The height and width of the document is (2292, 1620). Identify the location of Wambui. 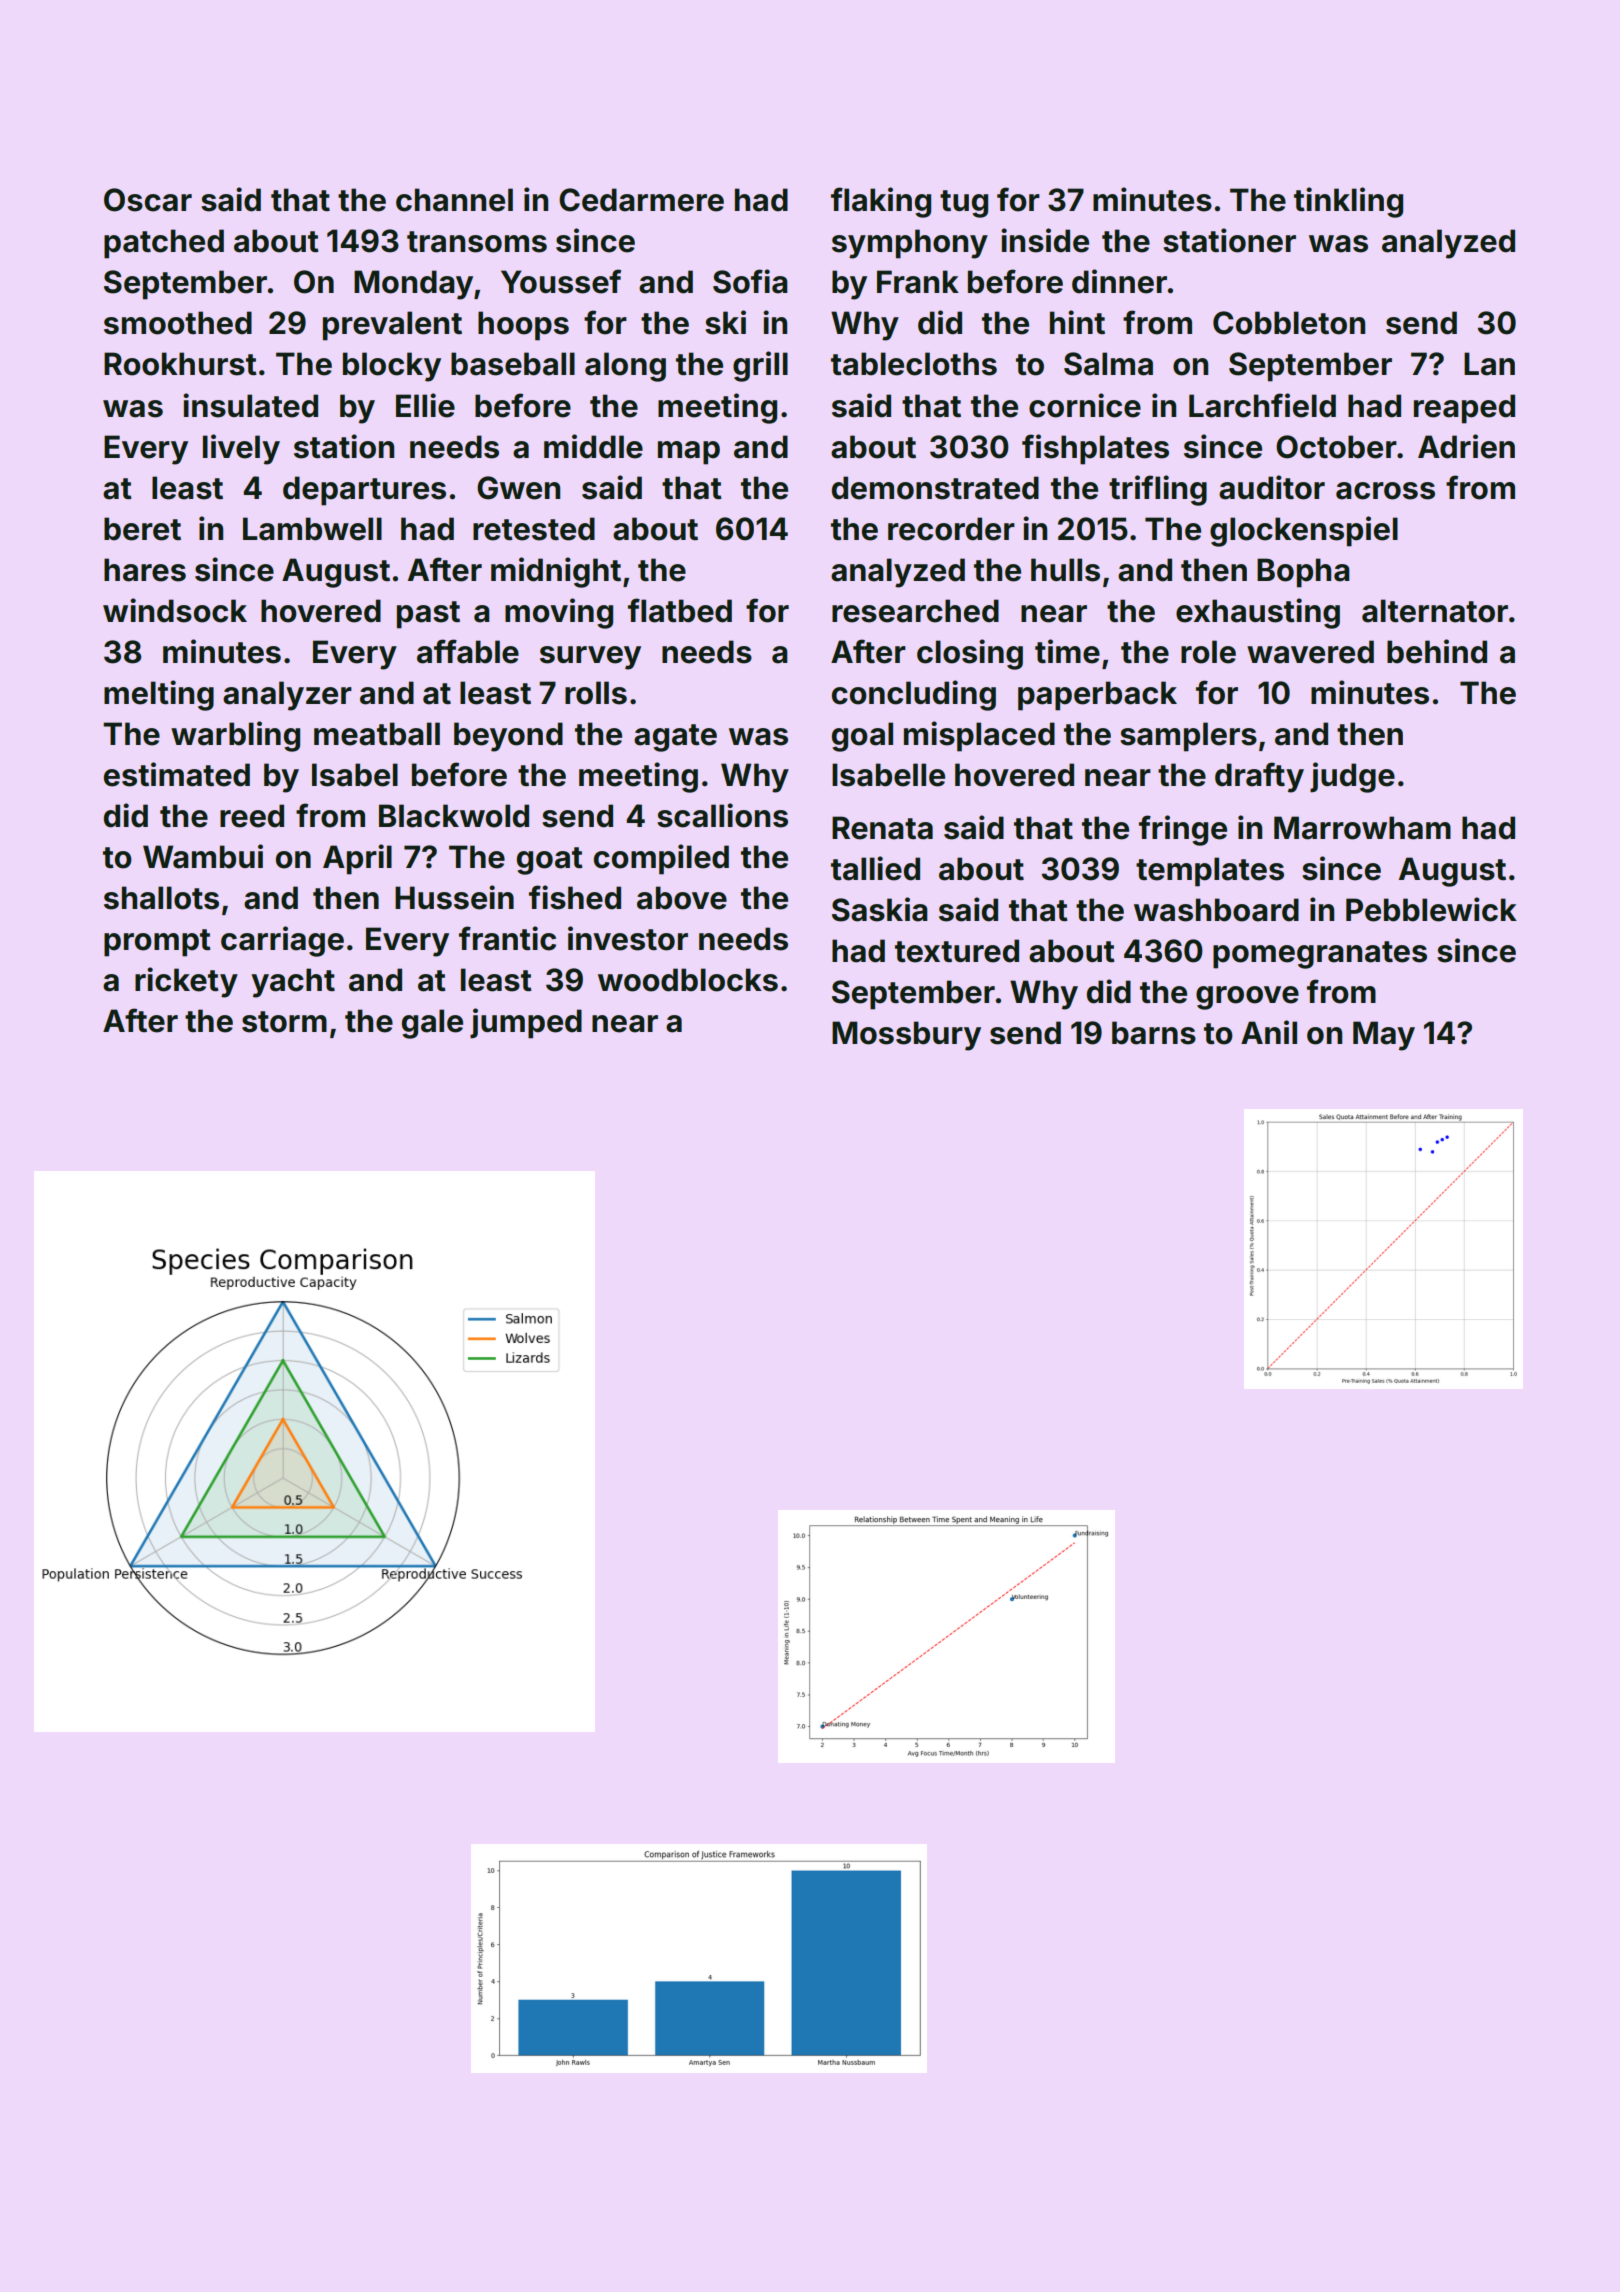
(203, 856).
